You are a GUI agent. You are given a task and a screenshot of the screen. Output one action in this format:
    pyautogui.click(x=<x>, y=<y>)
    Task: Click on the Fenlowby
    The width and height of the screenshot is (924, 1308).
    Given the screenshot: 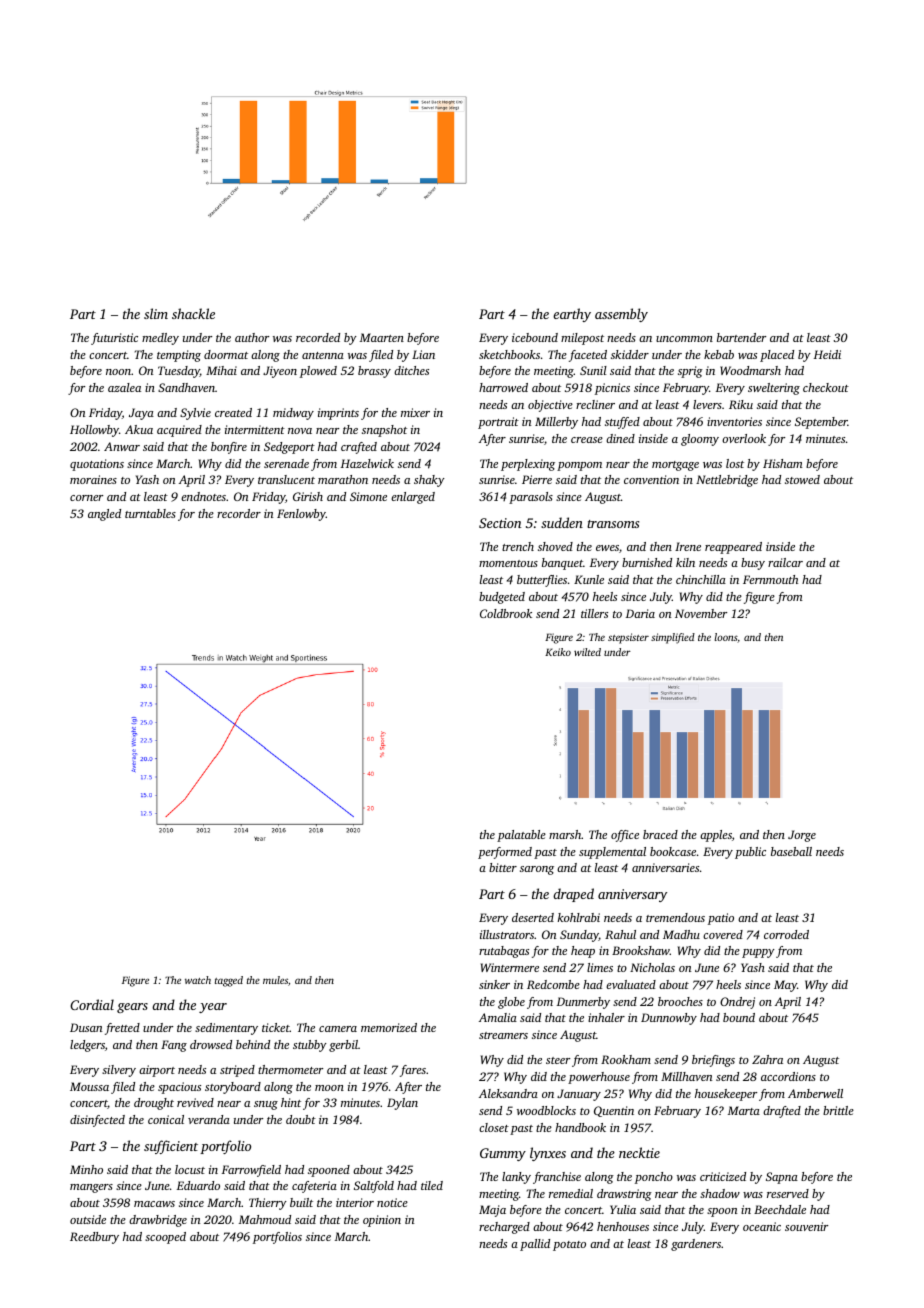 What is the action you would take?
    pyautogui.click(x=301, y=515)
